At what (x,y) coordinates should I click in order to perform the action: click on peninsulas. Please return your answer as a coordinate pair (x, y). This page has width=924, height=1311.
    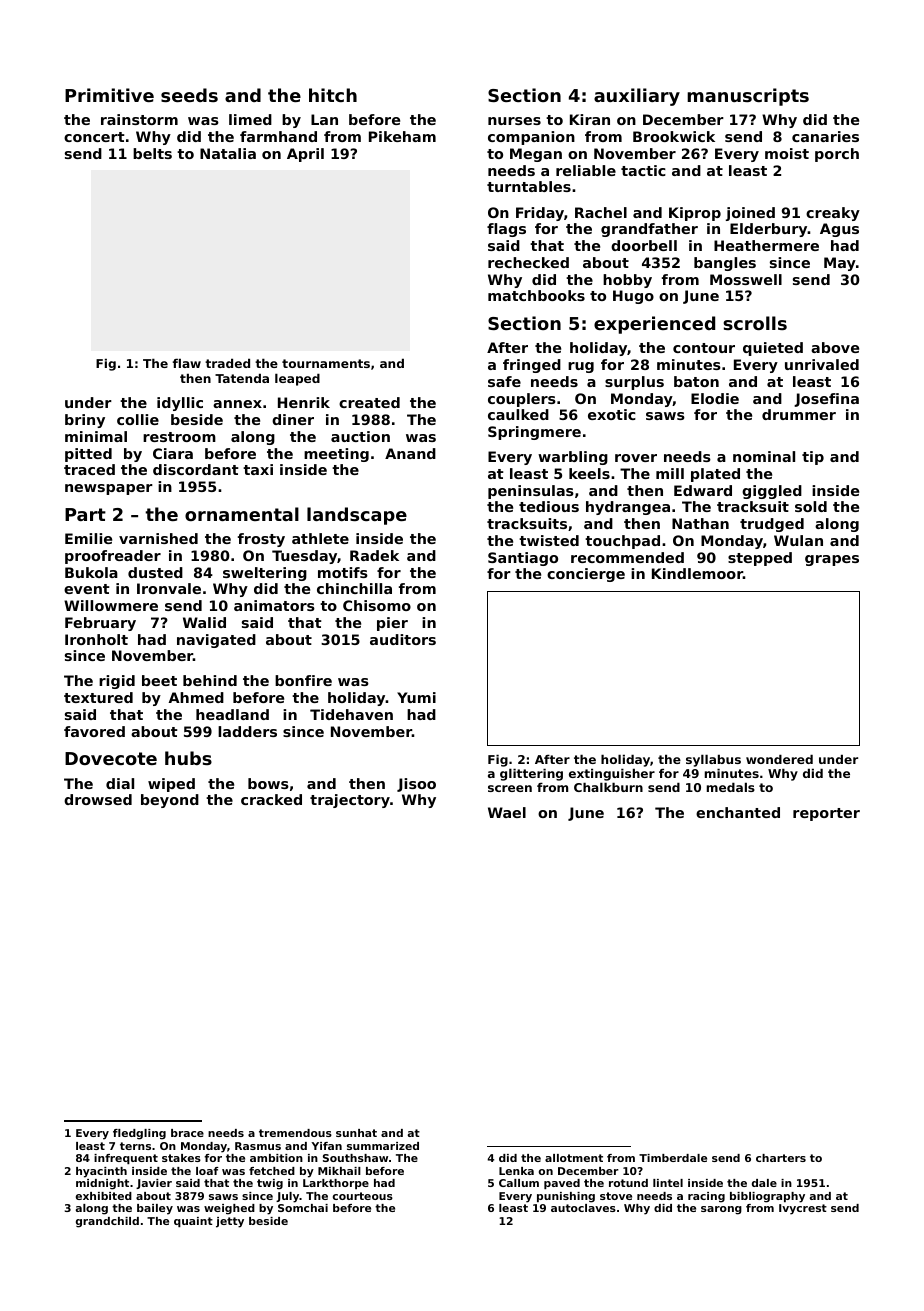
    Looking at the image, I should click on (531, 492).
